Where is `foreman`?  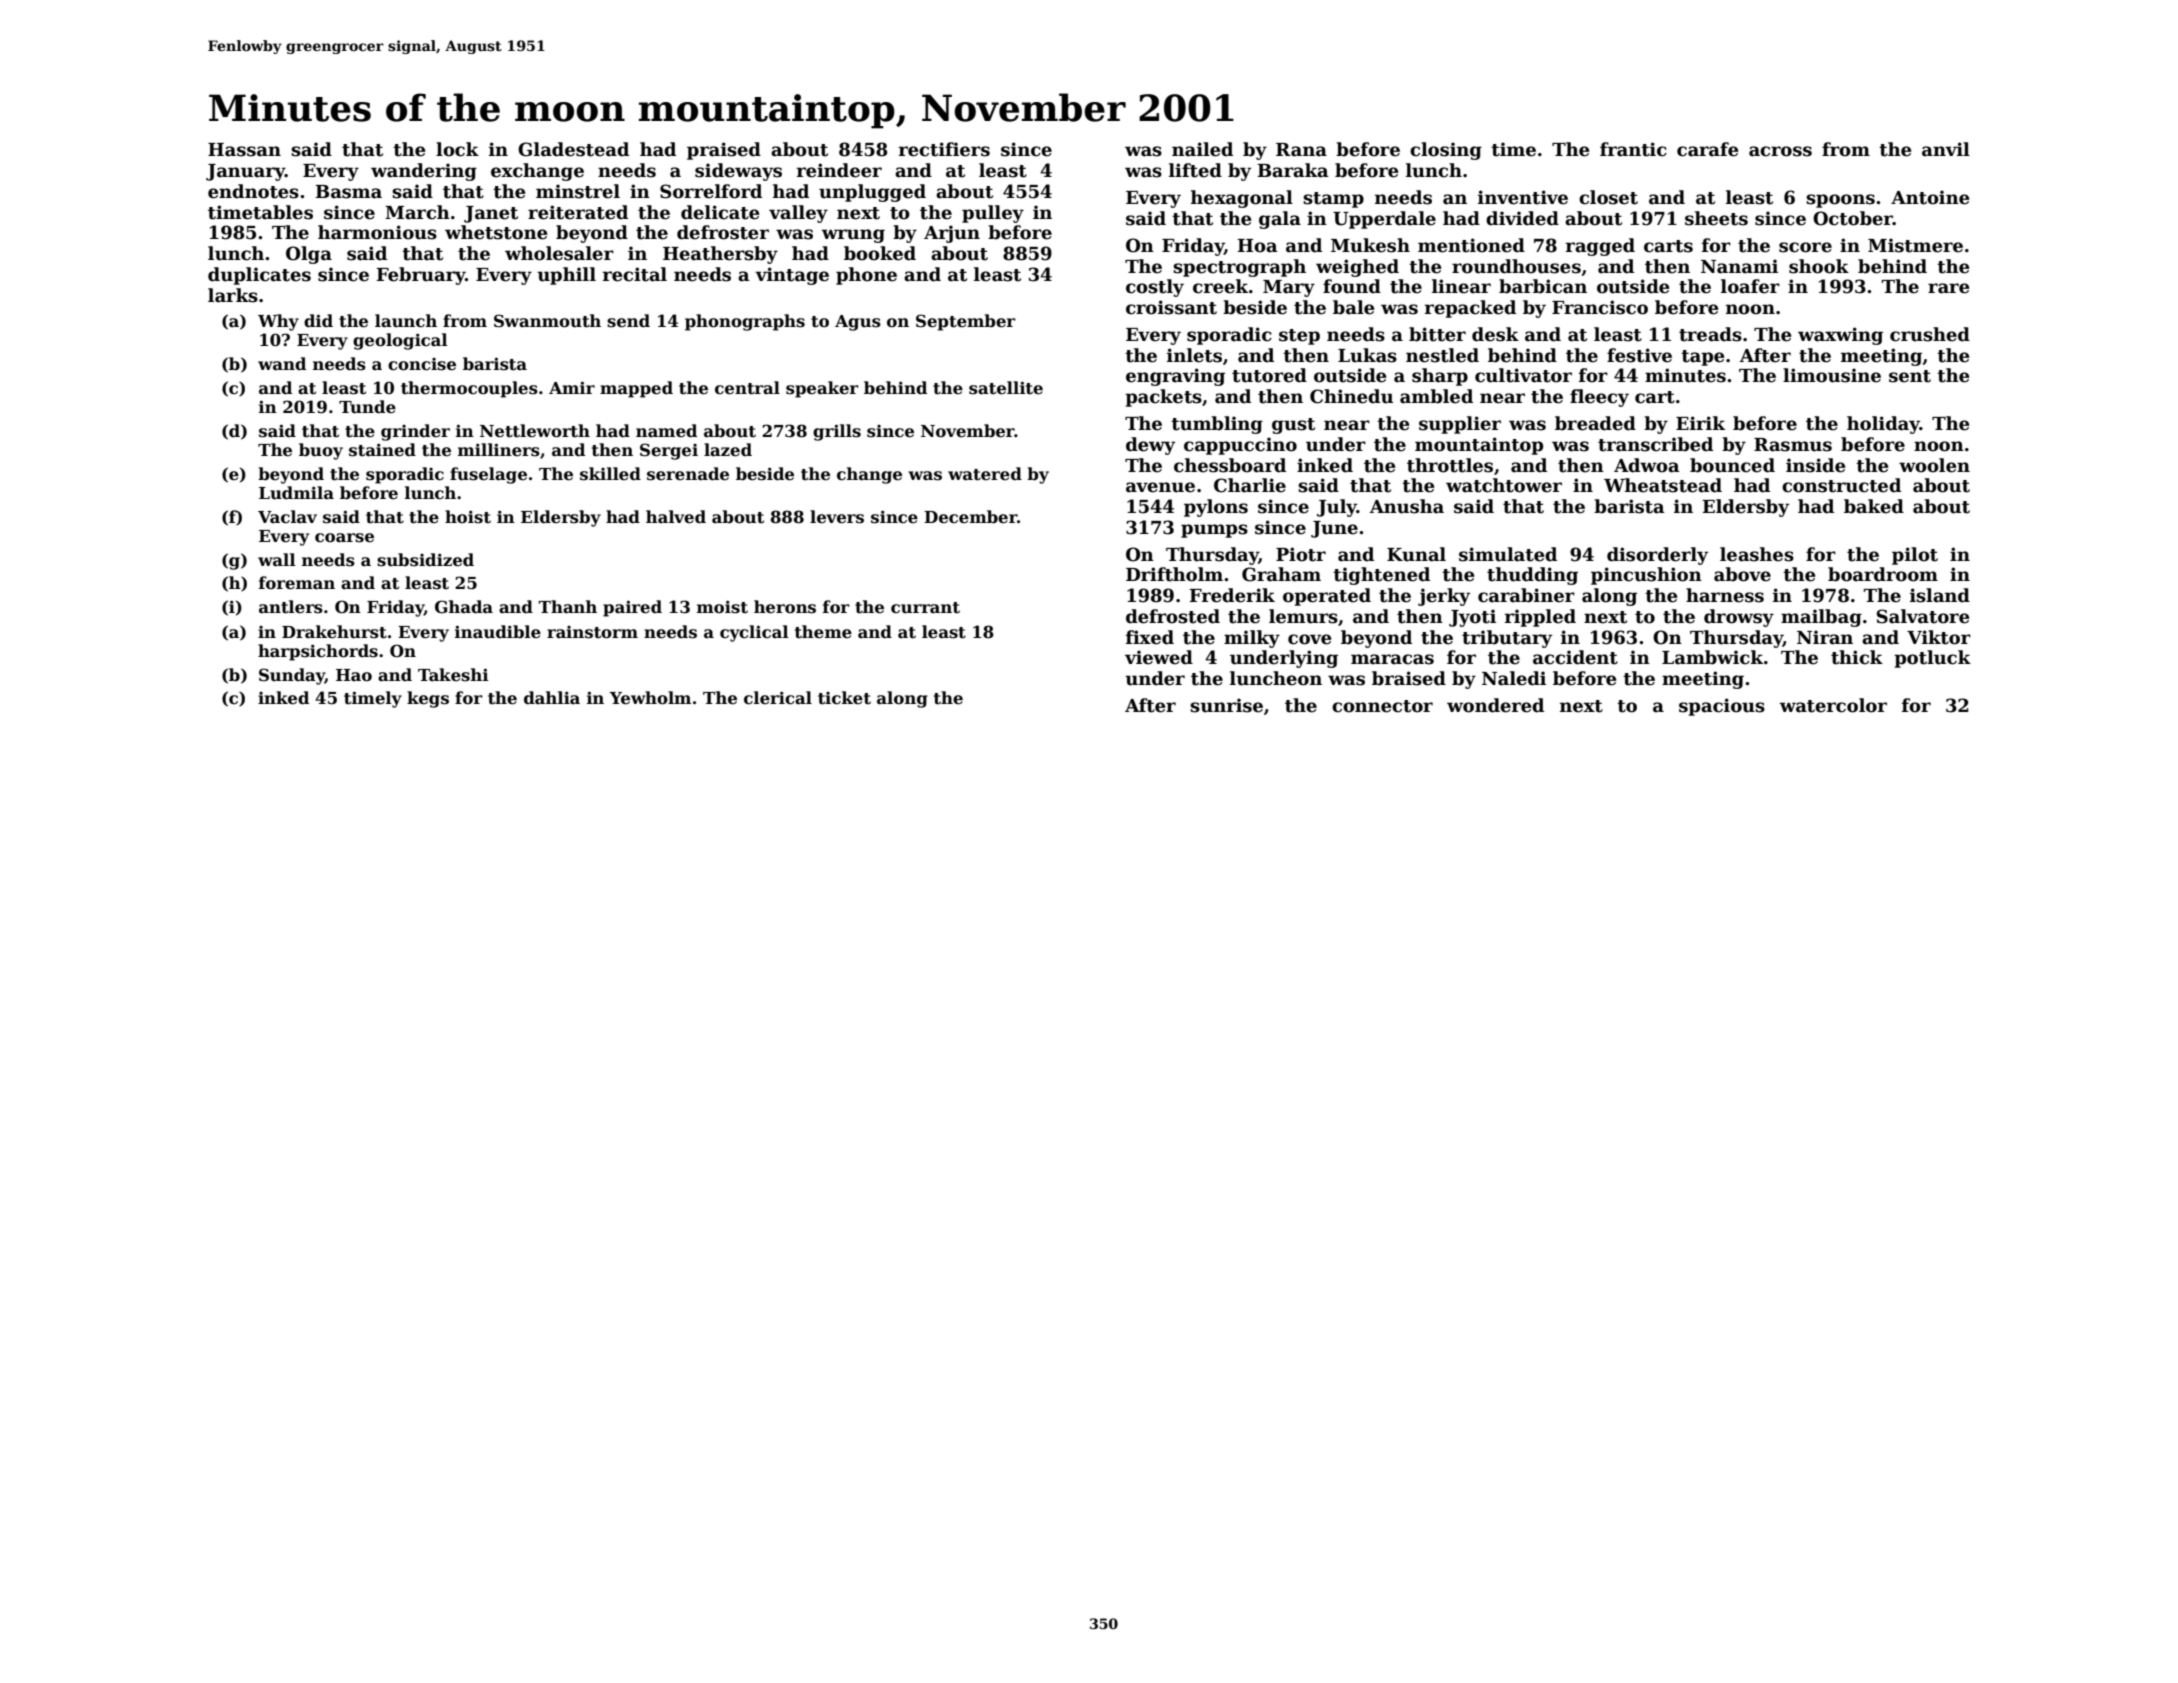 foreman is located at coordinates (297, 583).
